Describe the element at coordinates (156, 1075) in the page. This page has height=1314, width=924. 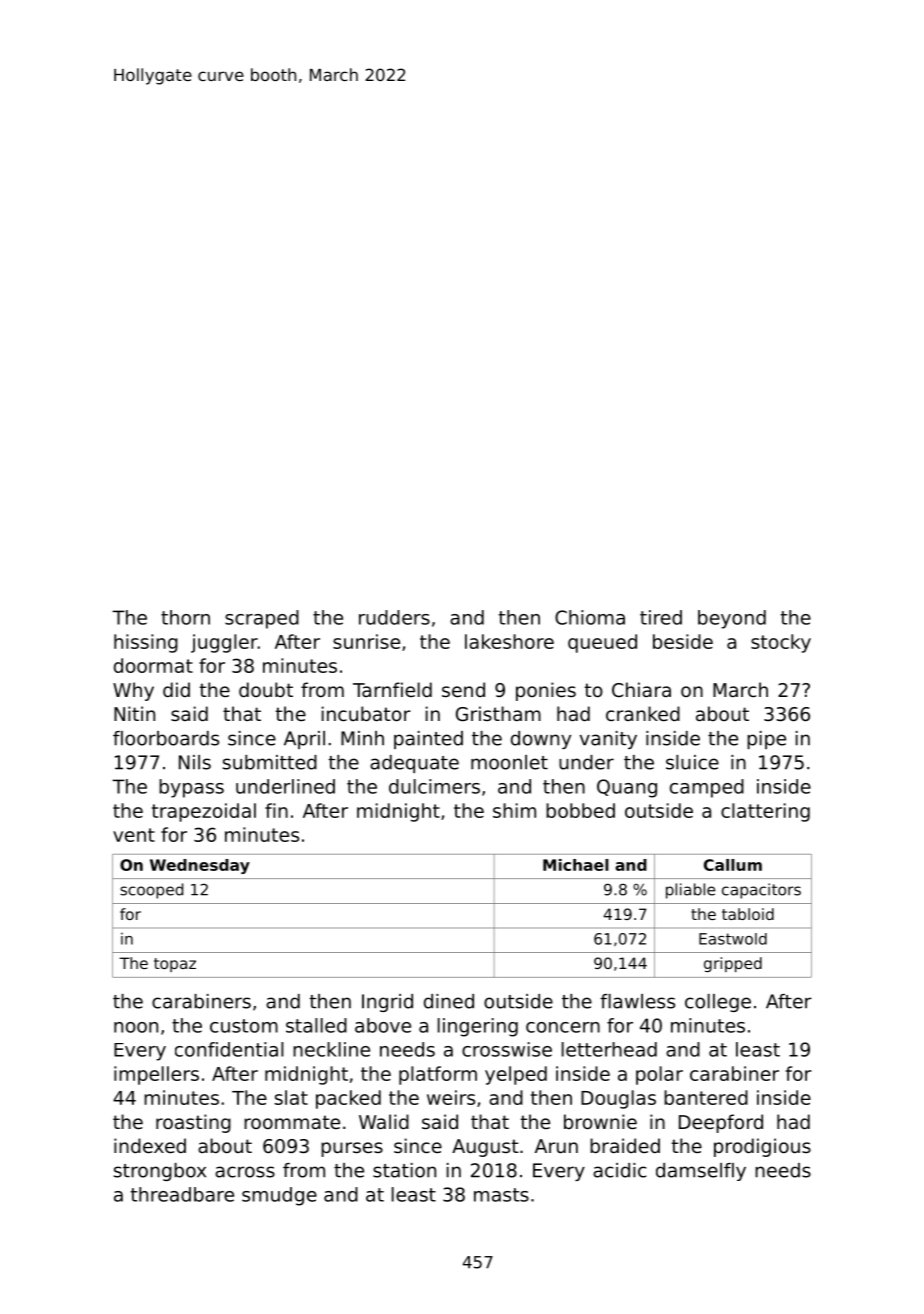
I see `impellers` at that location.
